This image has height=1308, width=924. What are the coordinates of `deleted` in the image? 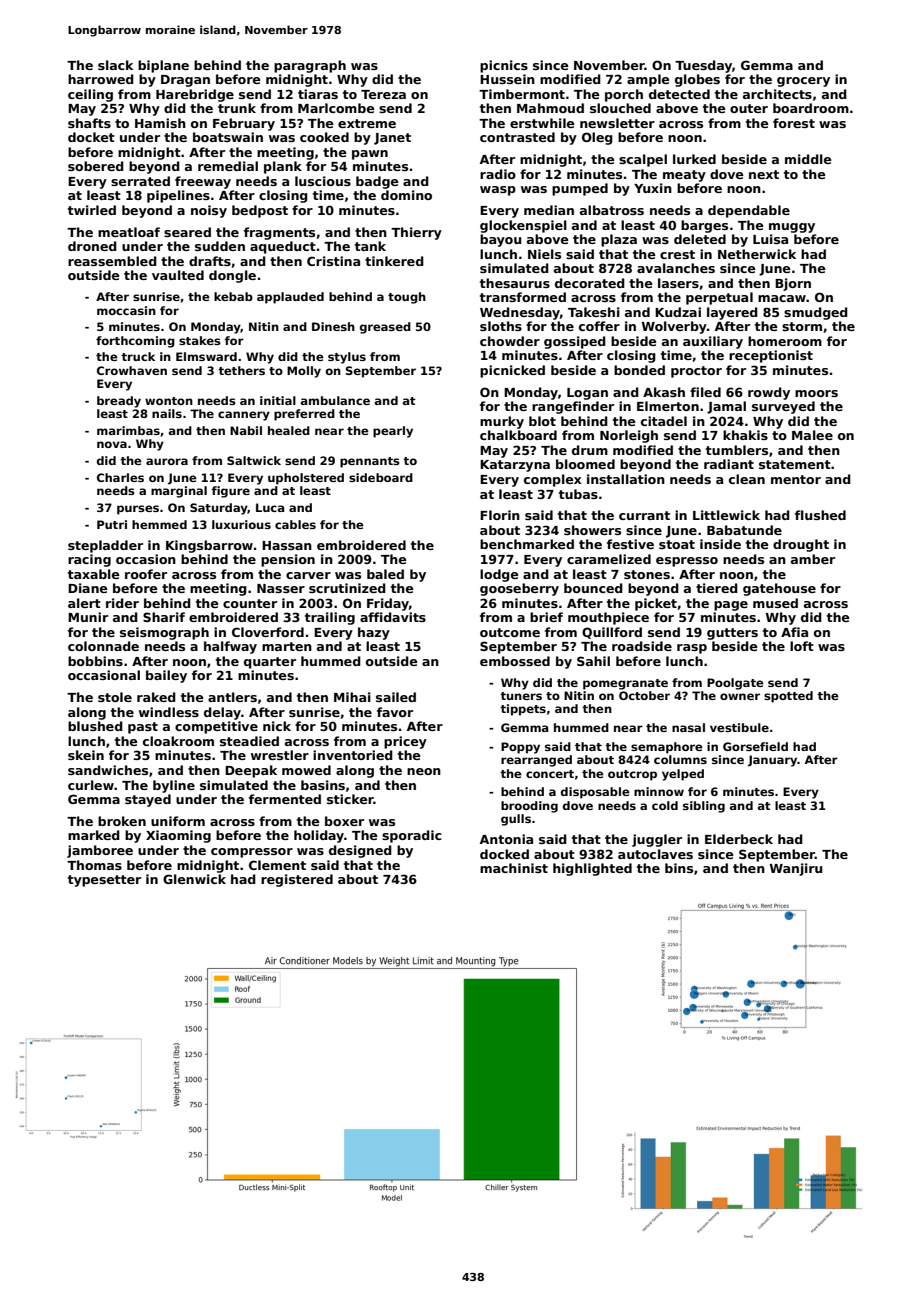 It's located at (700, 239).
